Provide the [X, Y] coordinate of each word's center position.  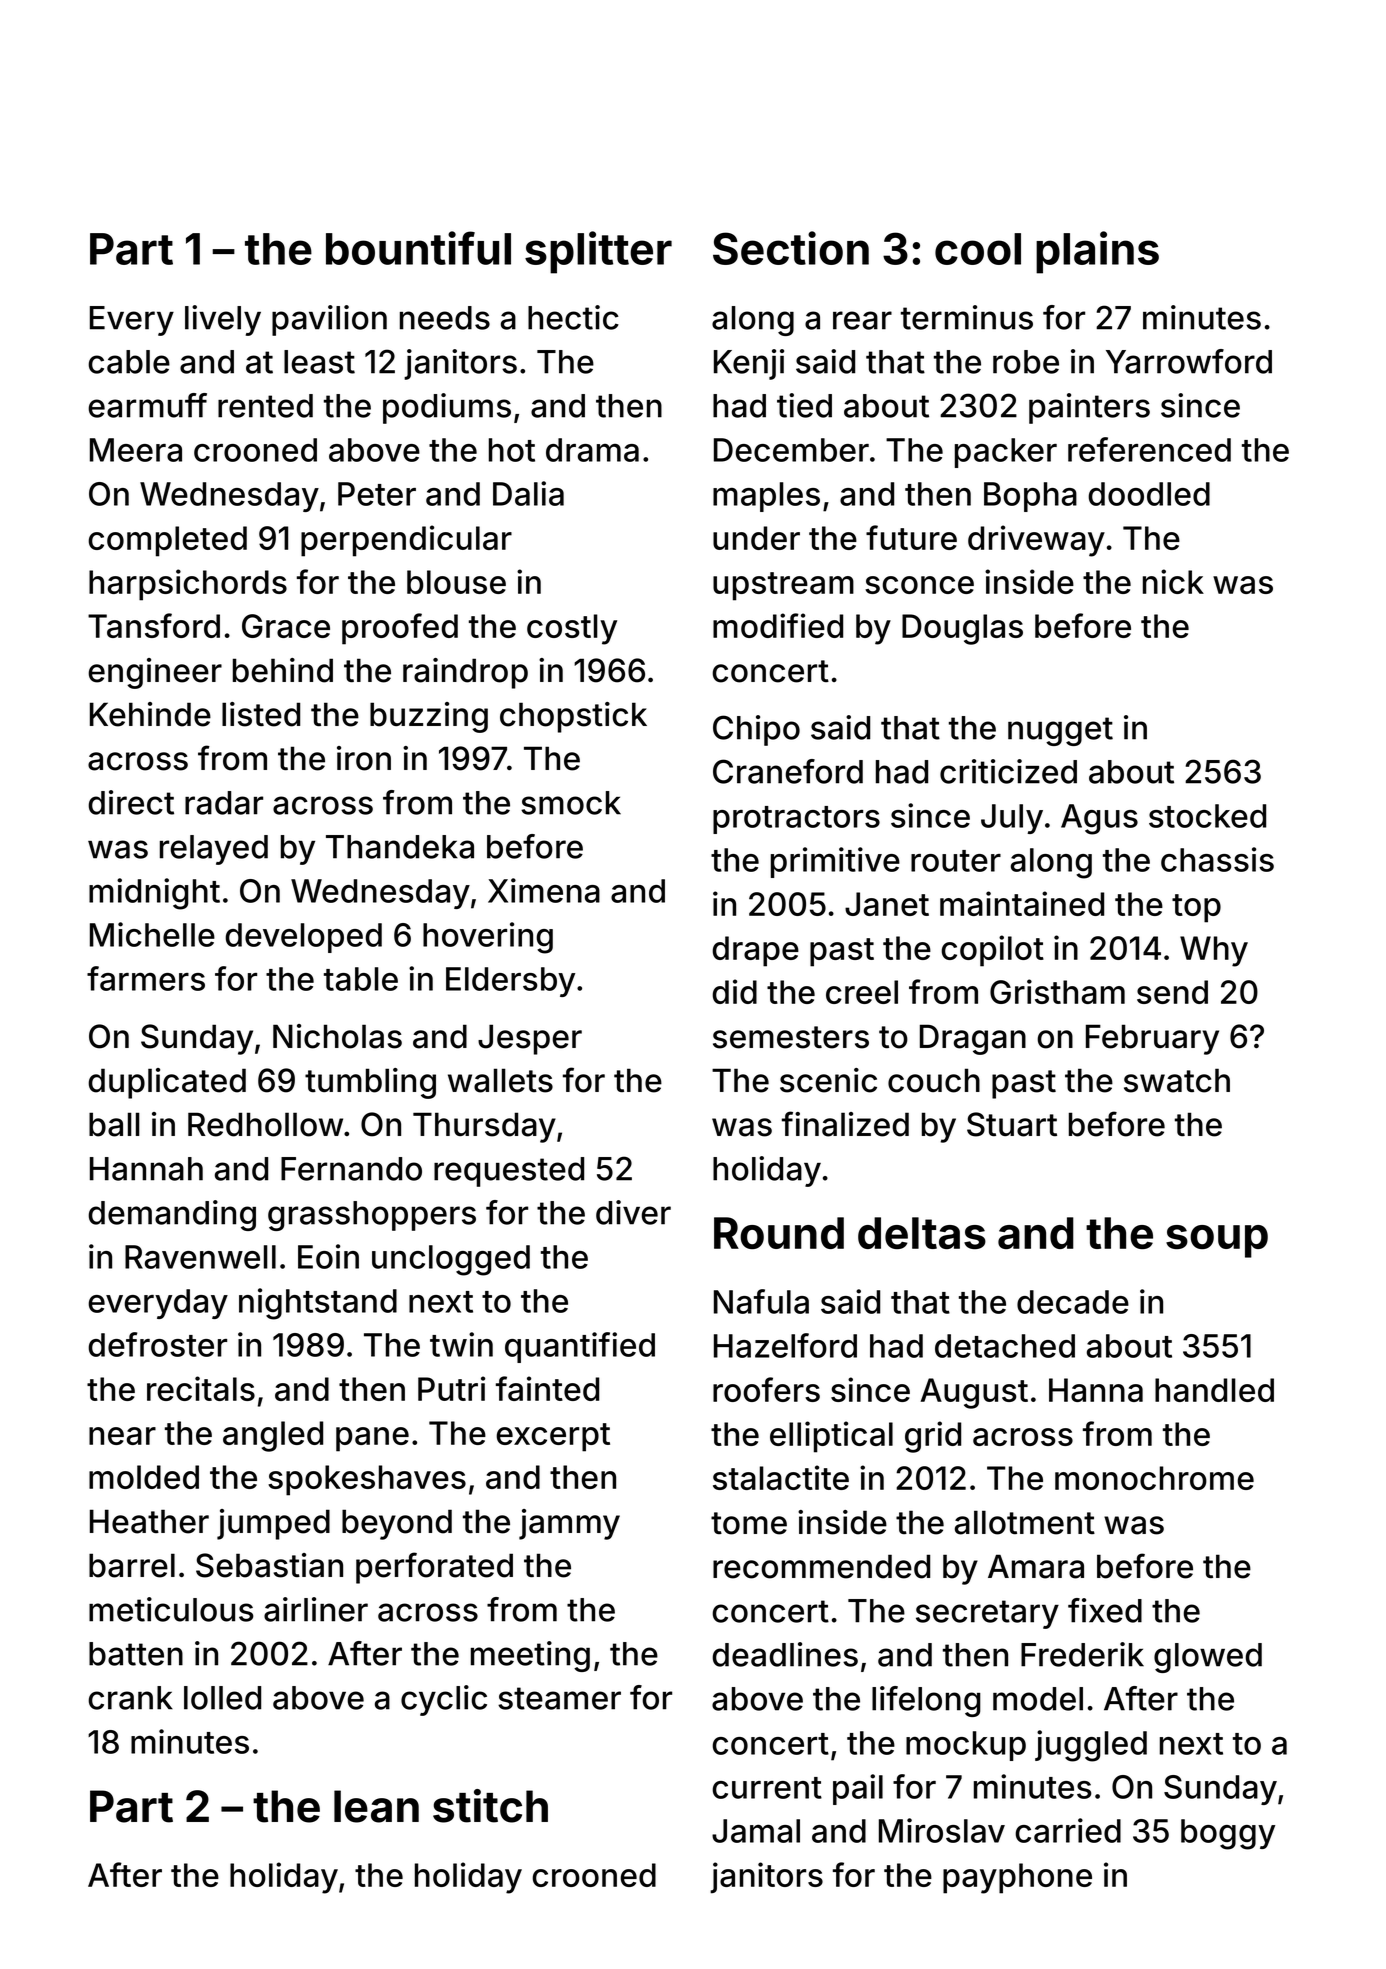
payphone [1017, 1878]
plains [1097, 252]
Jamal [756, 1831]
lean [376, 1806]
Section [791, 248]
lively [223, 320]
